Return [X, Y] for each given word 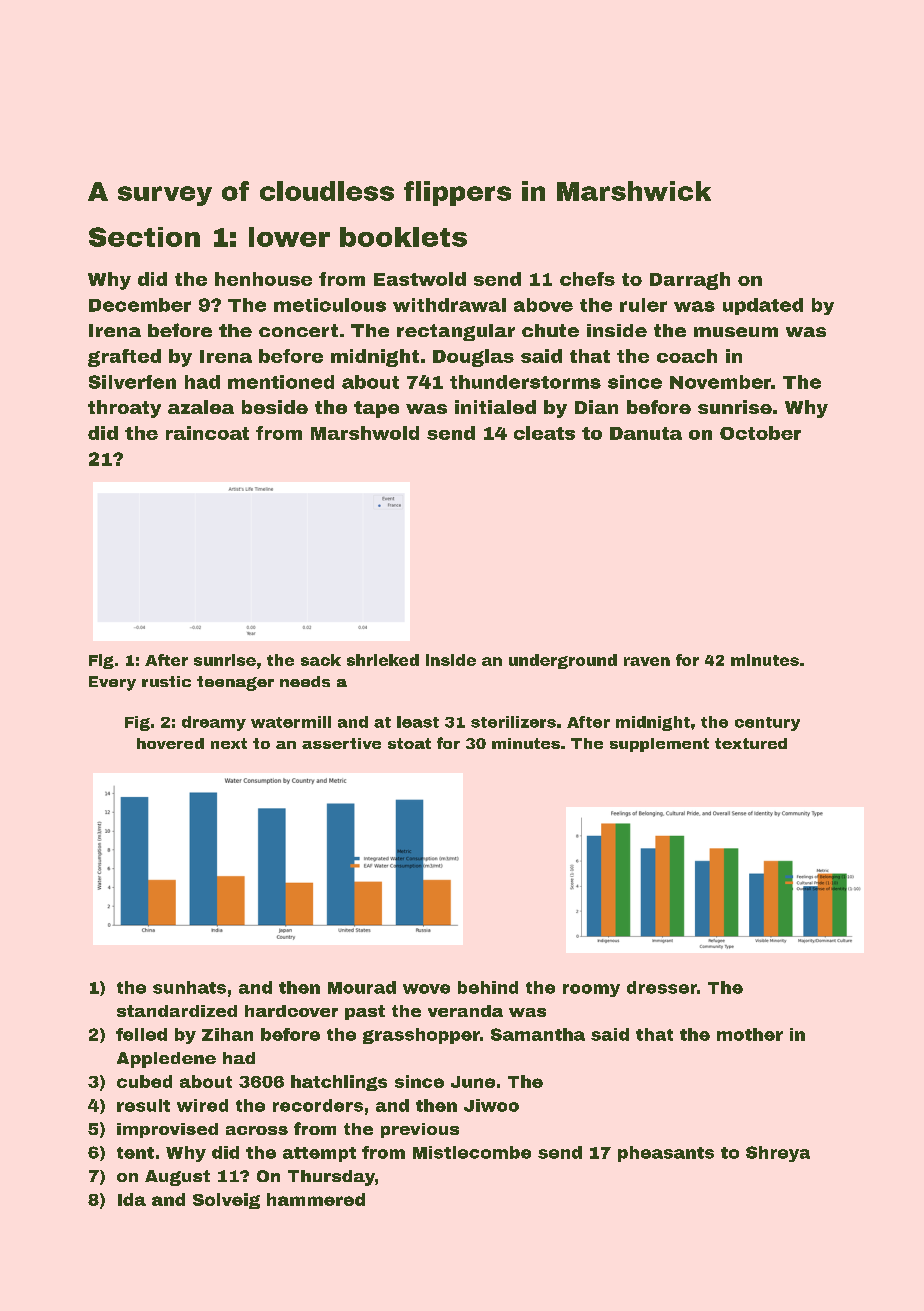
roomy [591, 990]
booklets [403, 237]
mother [750, 1034]
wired [202, 1105]
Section [144, 237]
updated [763, 306]
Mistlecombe [472, 1152]
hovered [170, 743]
